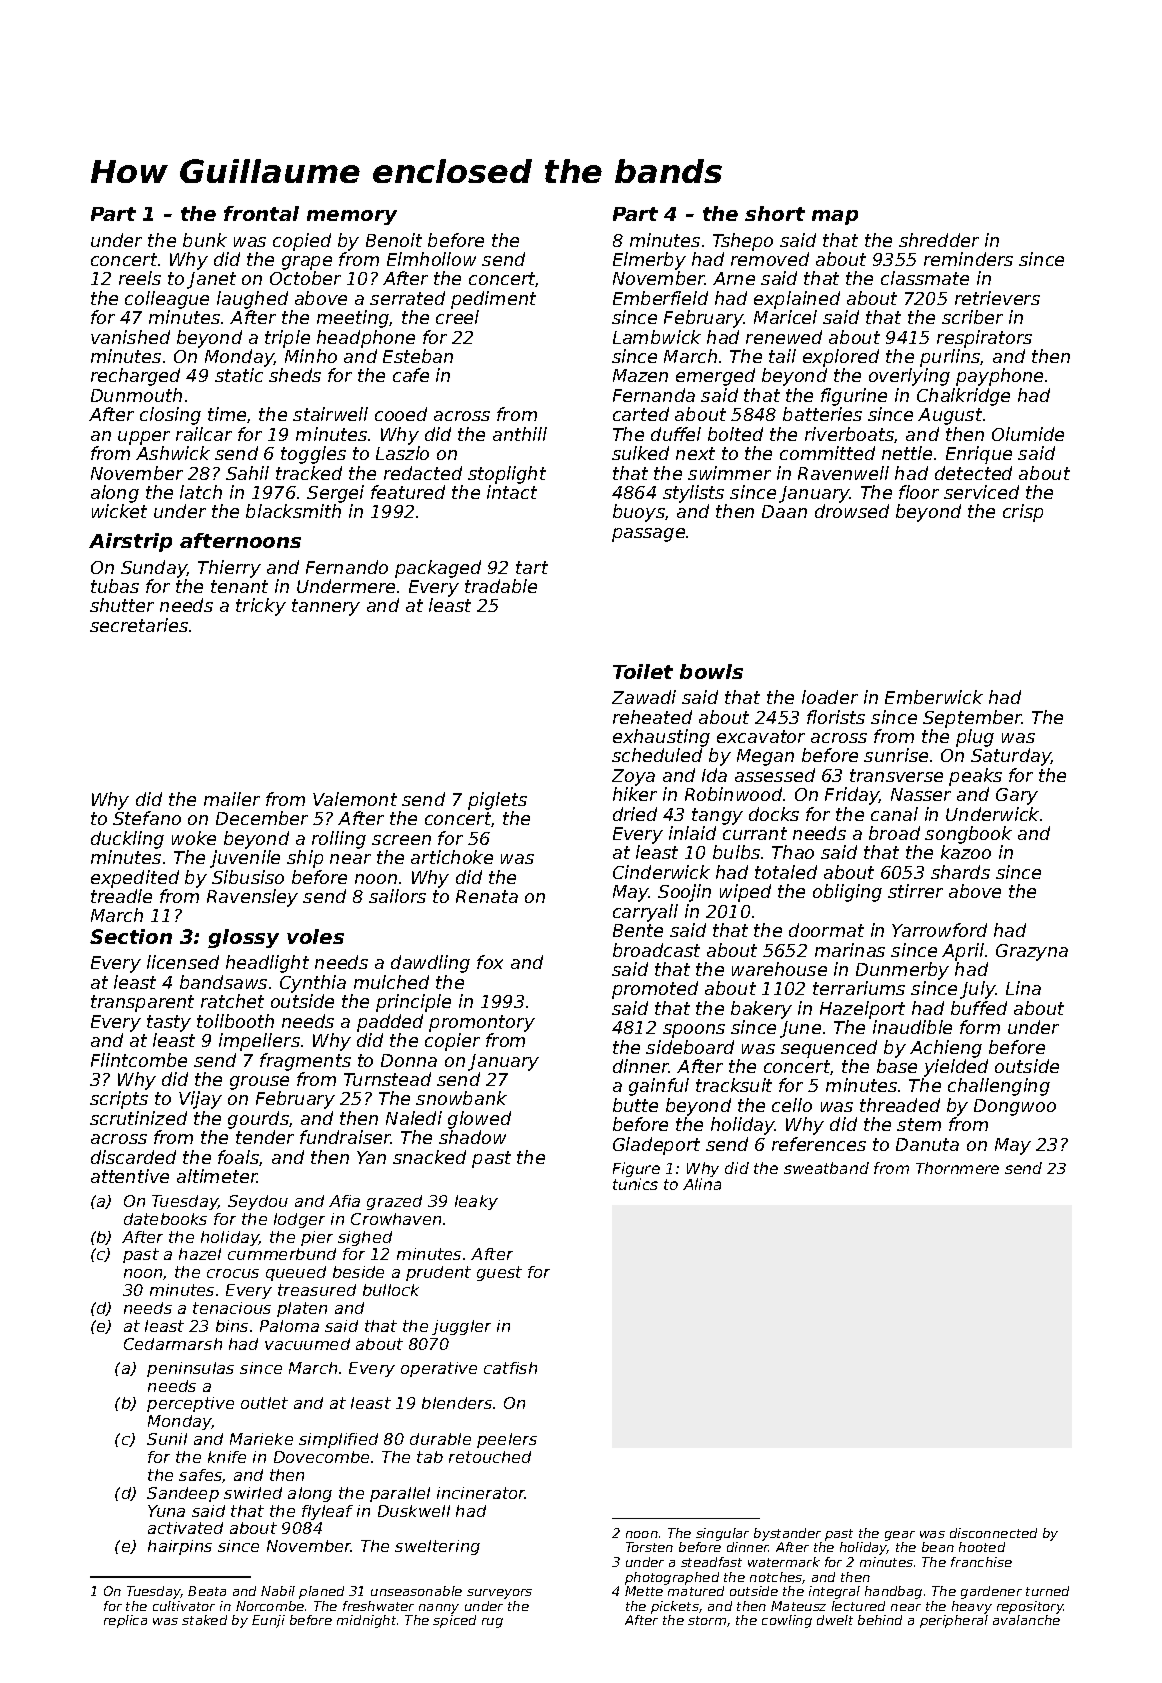 This screenshot has width=1162, height=1683. What do you see at coordinates (154, 569) in the screenshot?
I see `Sunday` at bounding box center [154, 569].
